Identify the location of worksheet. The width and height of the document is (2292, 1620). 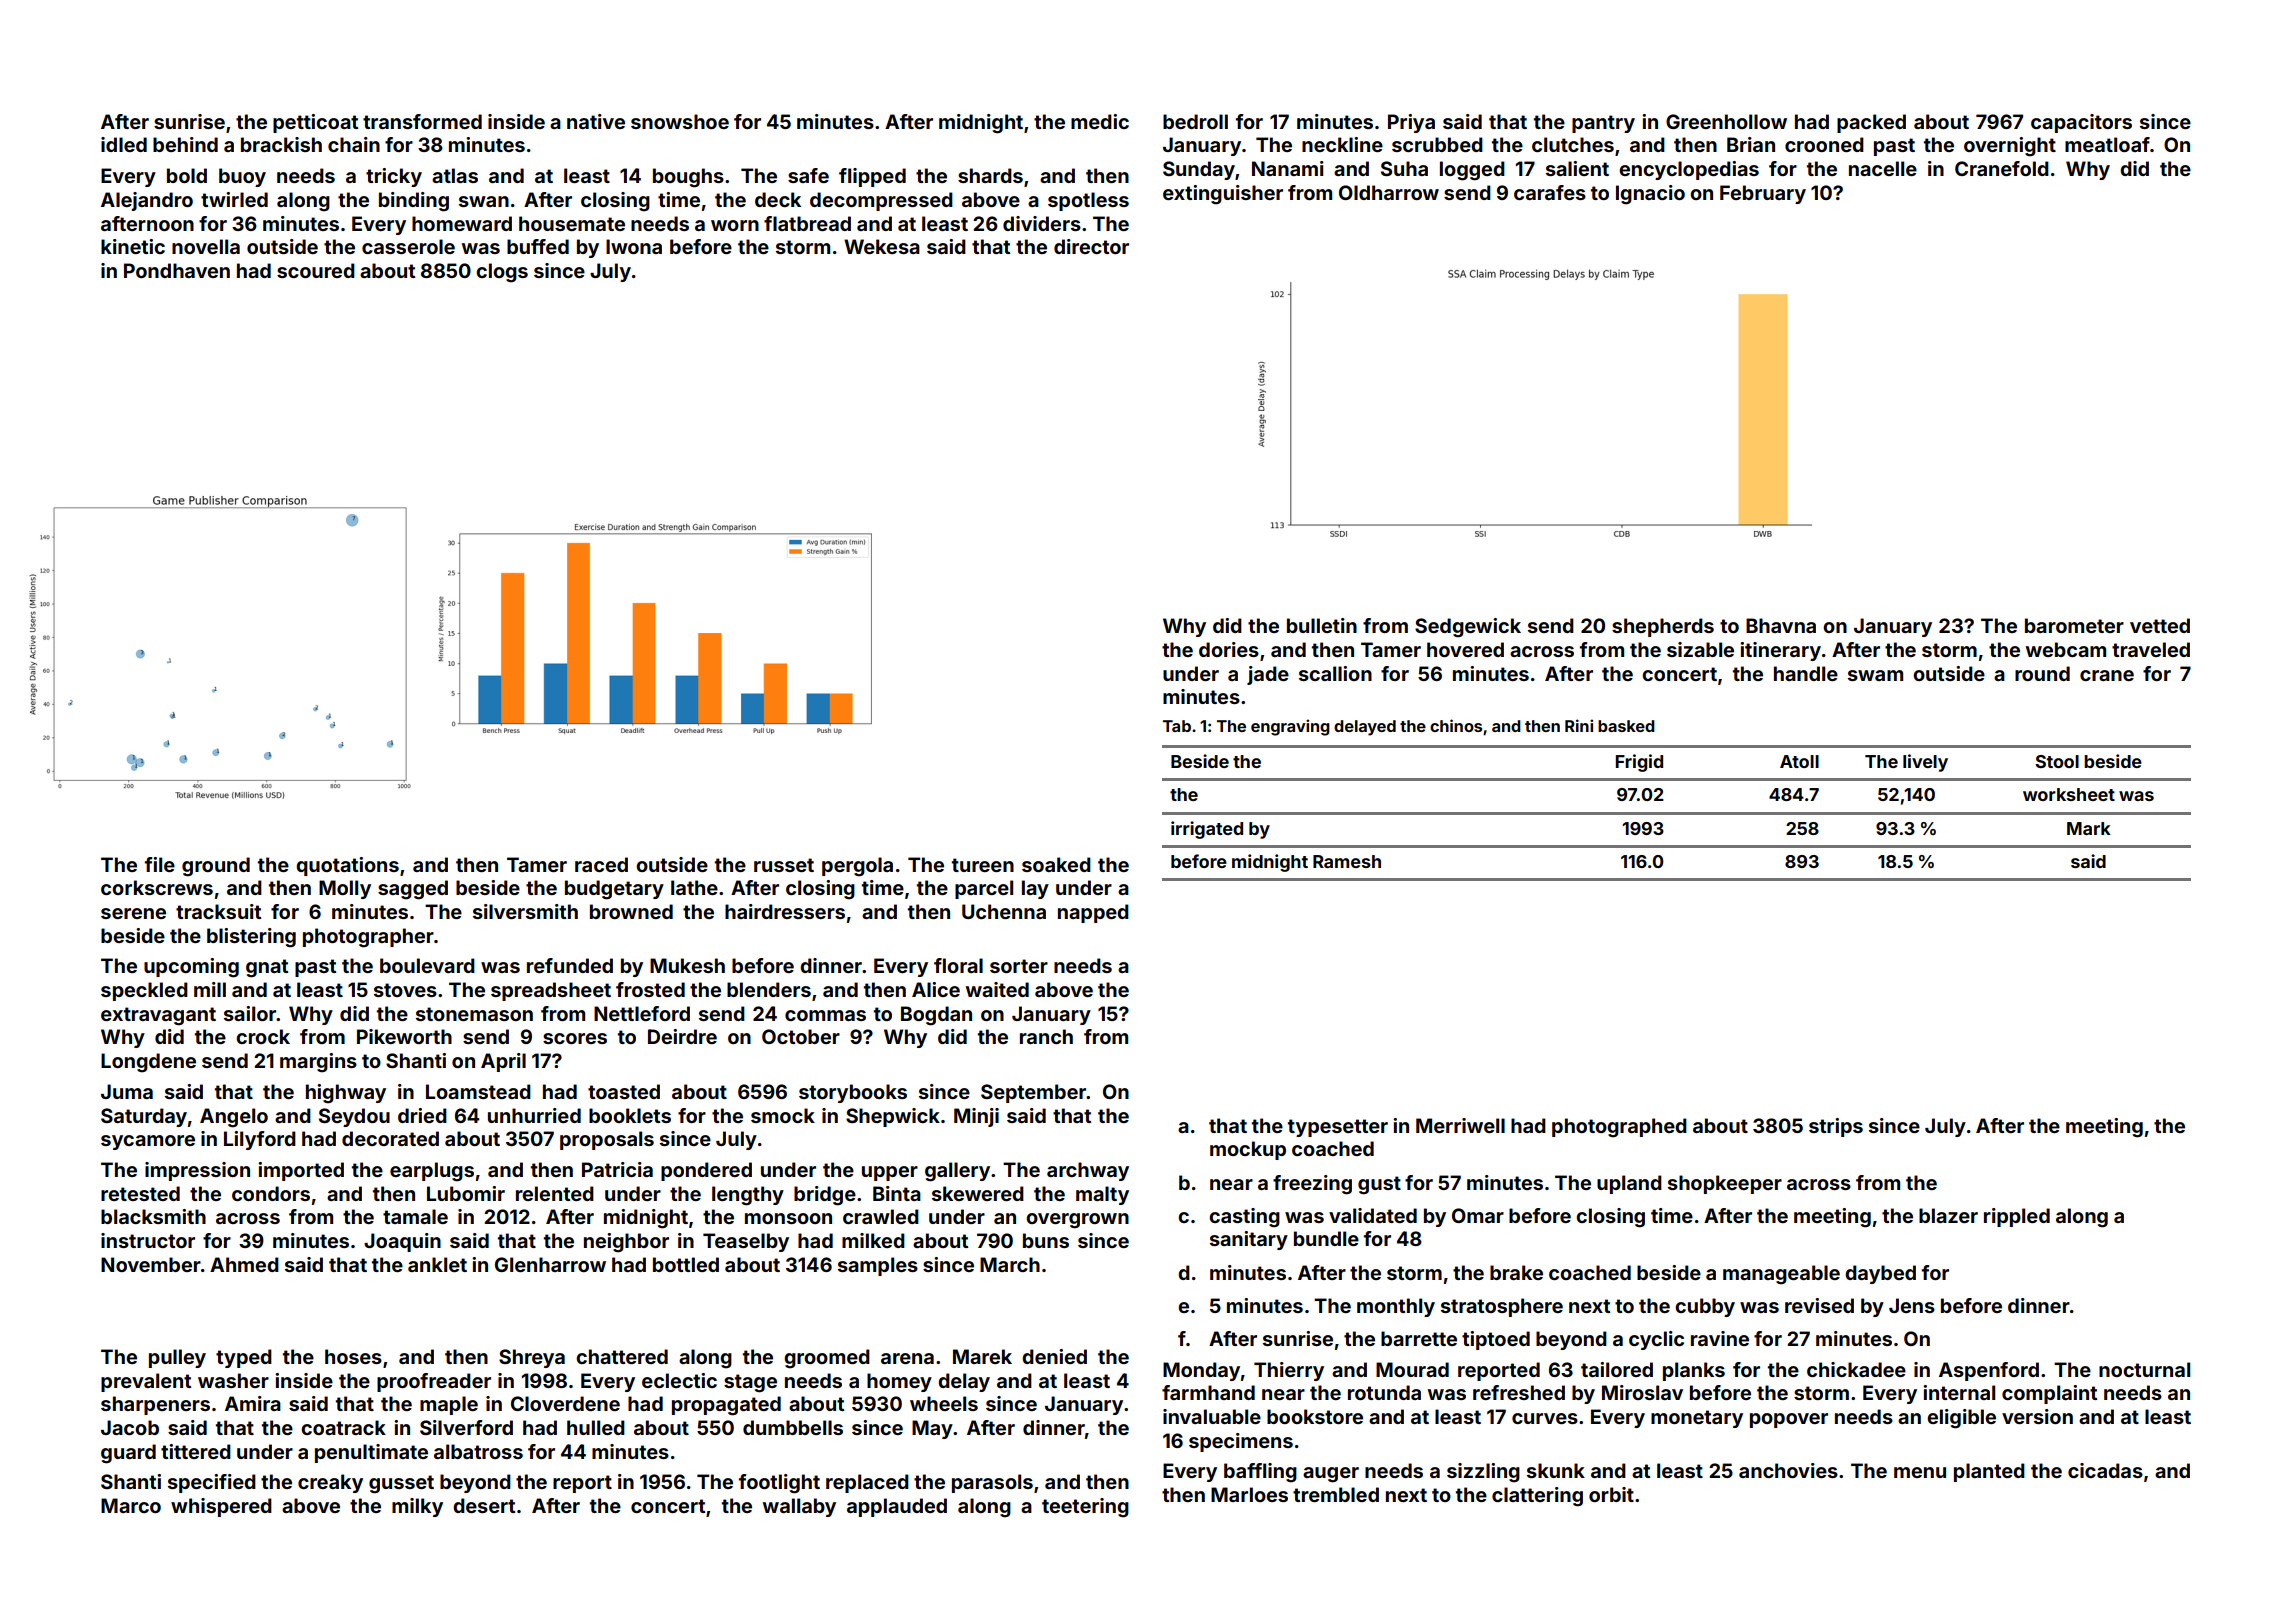
(2069, 794).
